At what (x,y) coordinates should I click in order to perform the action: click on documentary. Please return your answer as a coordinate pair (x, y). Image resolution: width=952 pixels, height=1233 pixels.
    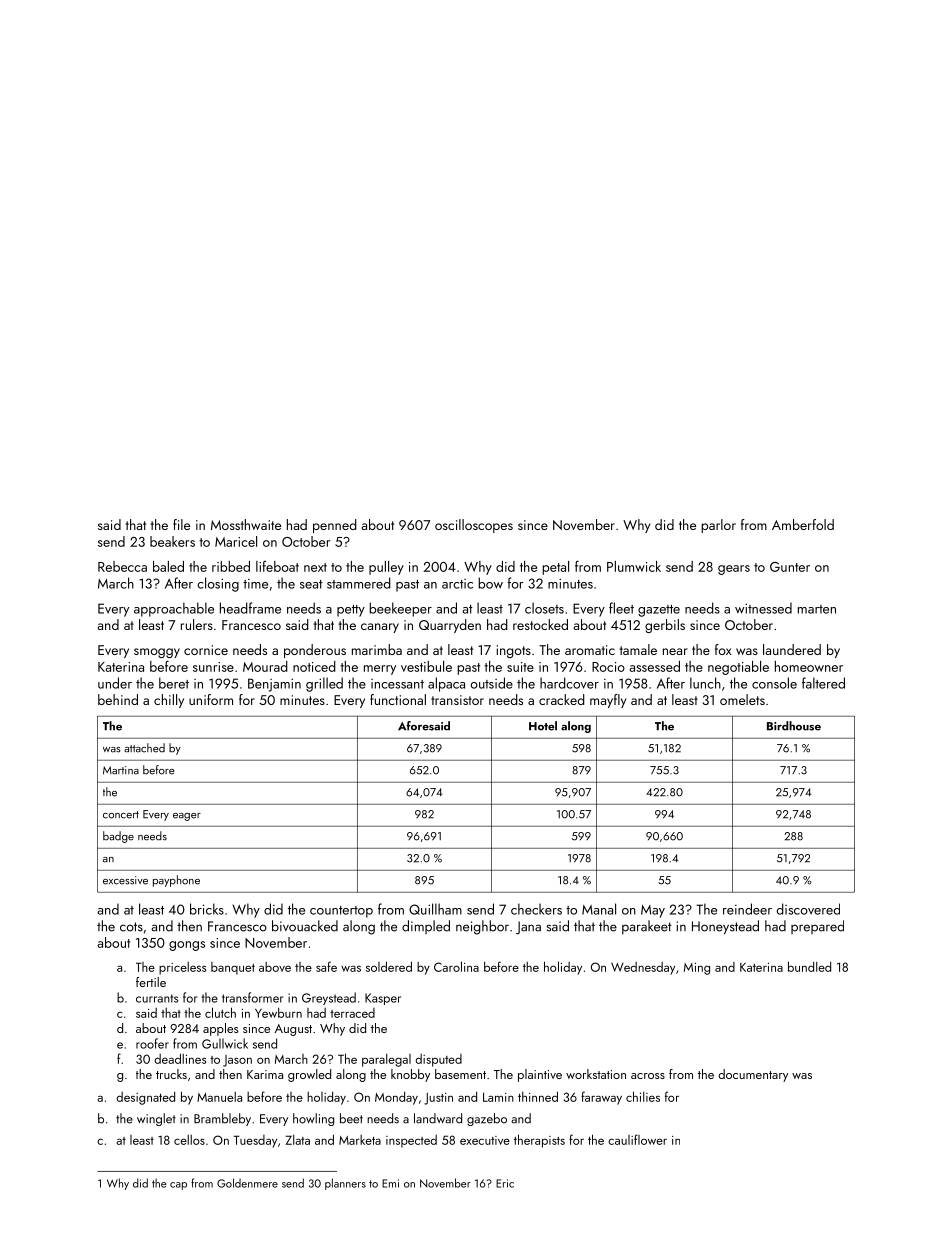
    Looking at the image, I should click on (753, 1075).
